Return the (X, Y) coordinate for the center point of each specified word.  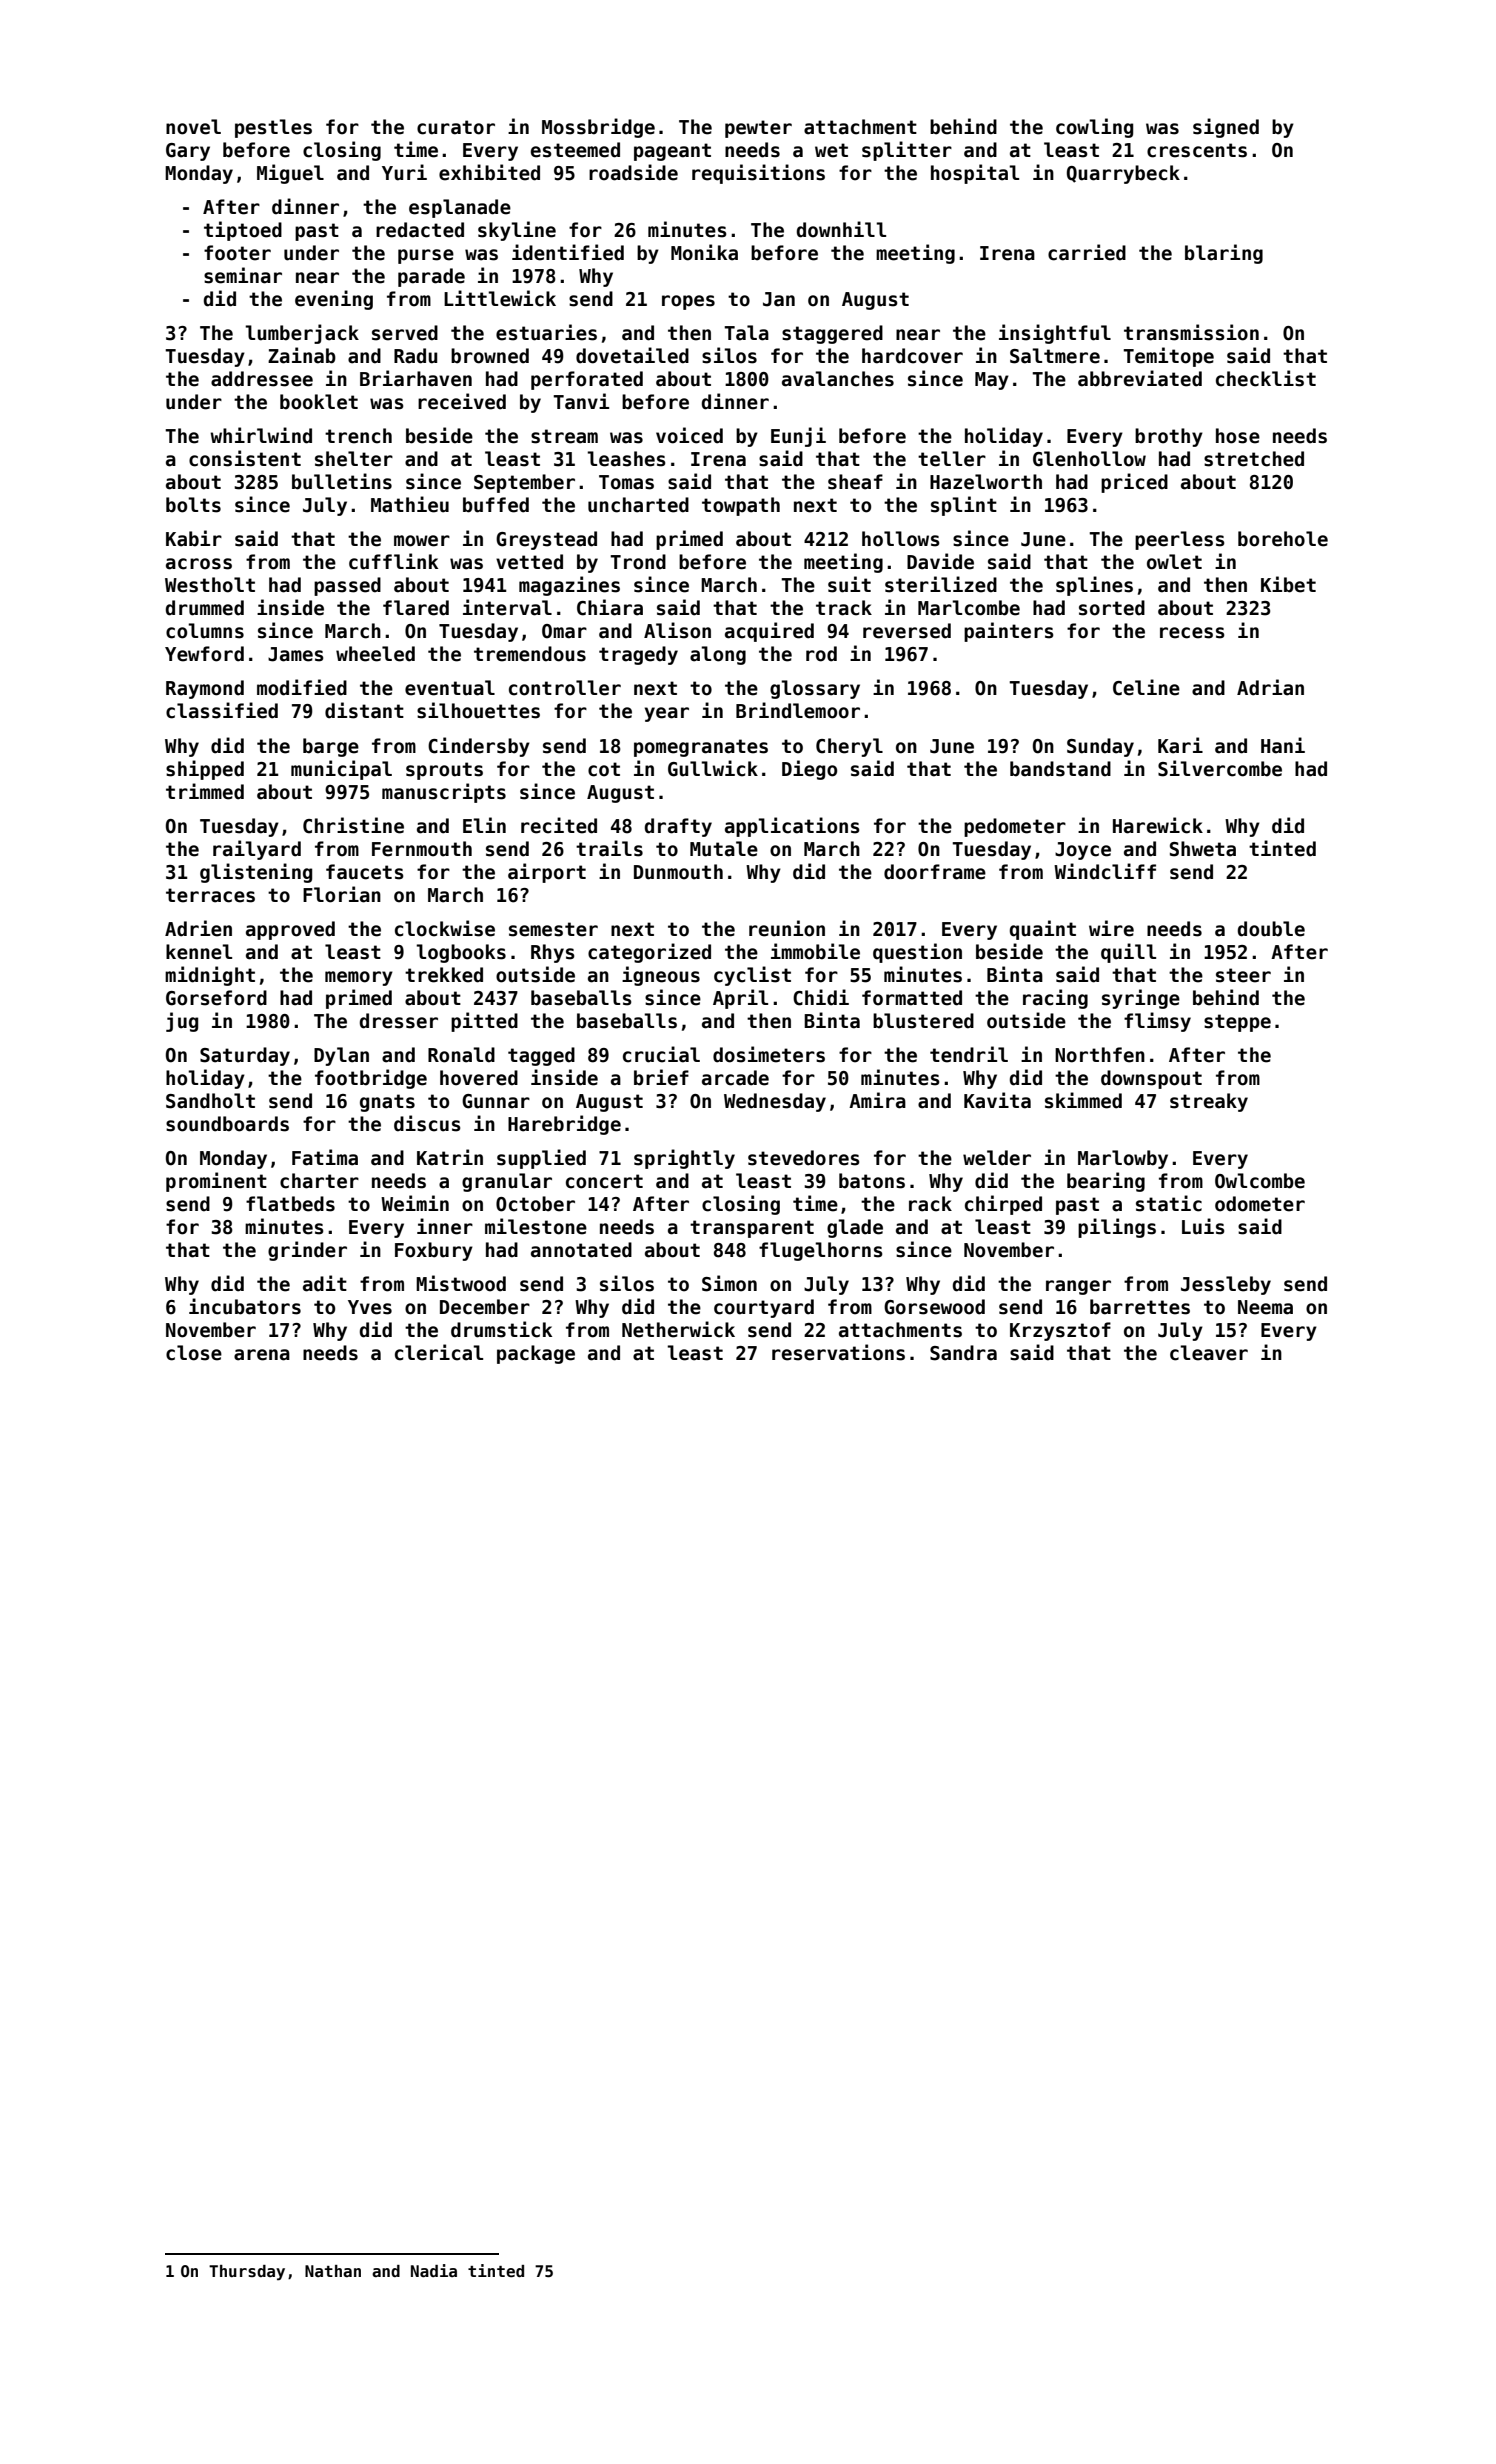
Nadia (434, 2270)
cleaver (1209, 1353)
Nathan (333, 2271)
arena (262, 1355)
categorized (649, 953)
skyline (517, 231)
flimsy (1157, 1022)
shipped (205, 770)
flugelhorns (821, 1251)
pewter (758, 129)
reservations (838, 1352)
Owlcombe (1260, 1181)
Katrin (450, 1157)
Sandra (963, 1353)
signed (1226, 128)
